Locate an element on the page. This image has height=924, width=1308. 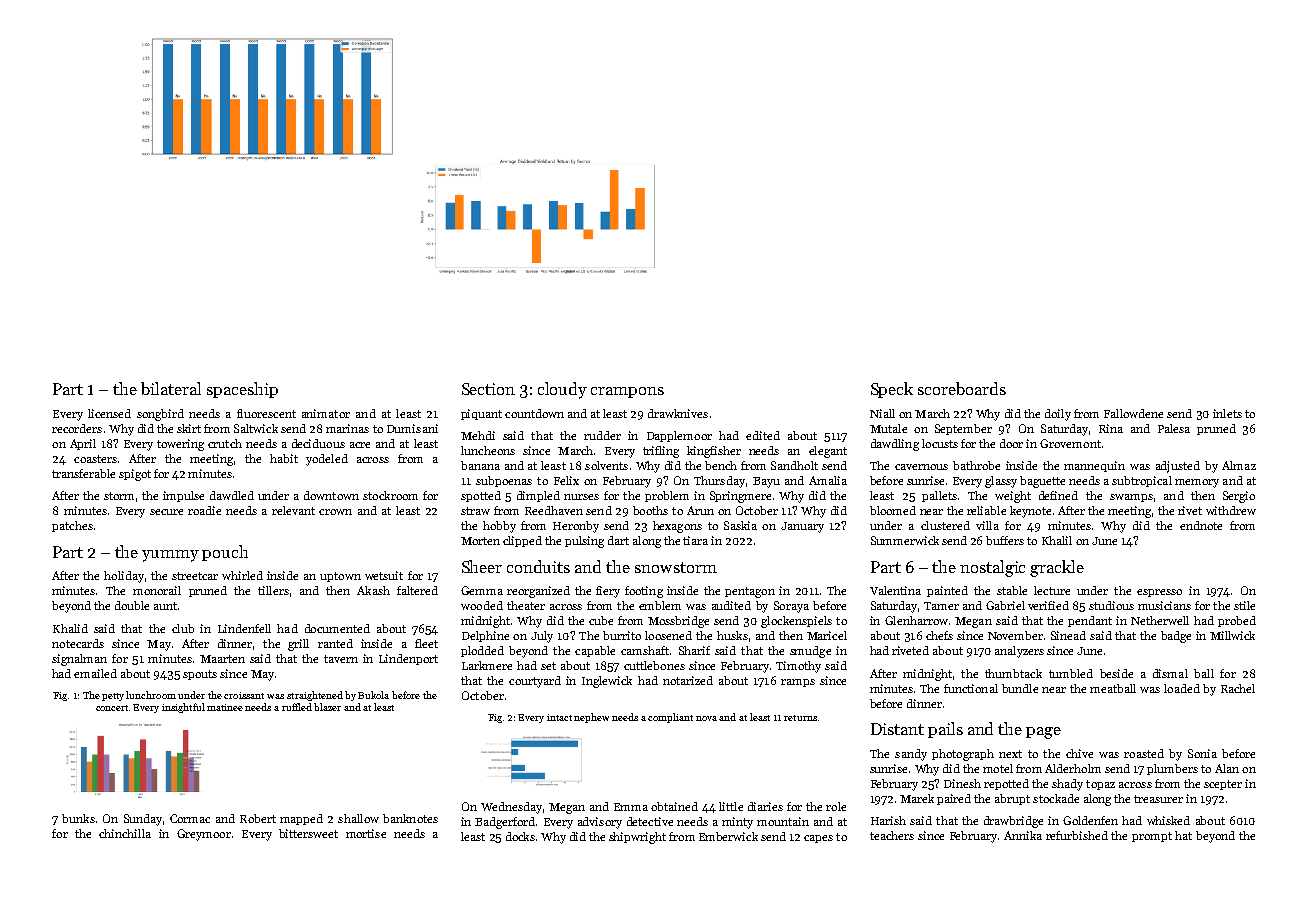
Morten is located at coordinates (480, 541).
